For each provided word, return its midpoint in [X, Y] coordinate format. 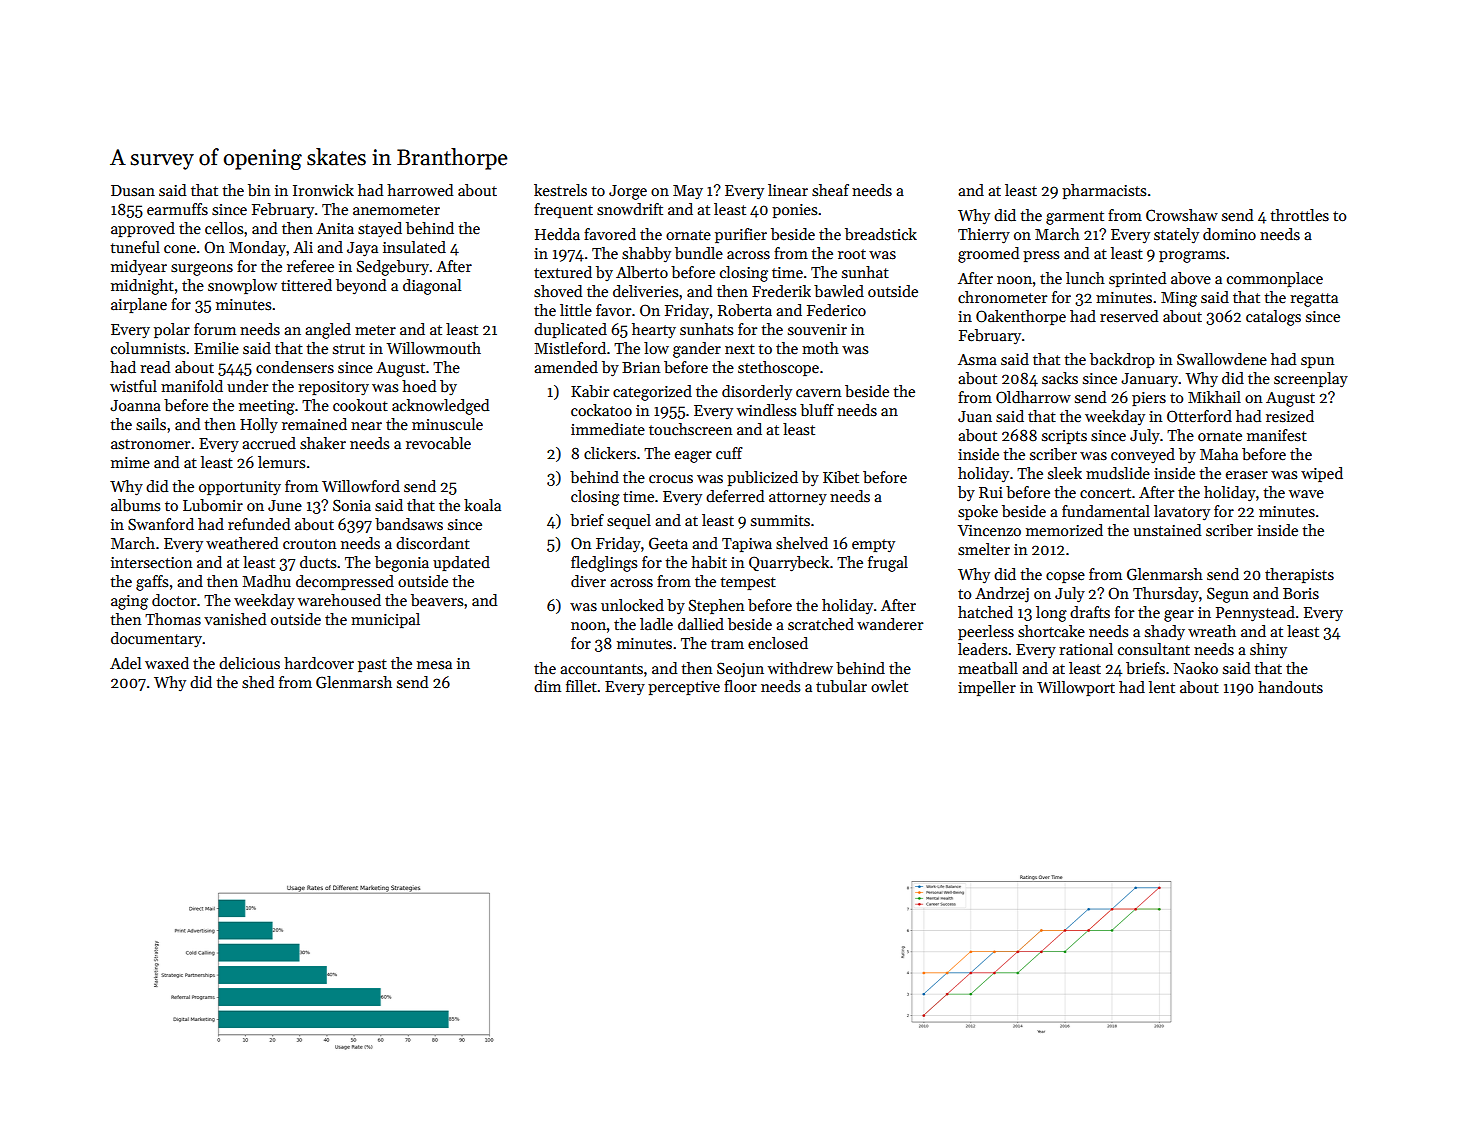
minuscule [447, 424]
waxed [167, 663]
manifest [1277, 435]
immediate [608, 429]
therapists [1299, 575]
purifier [741, 235]
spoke [978, 512]
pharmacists [1104, 191]
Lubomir [213, 505]
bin [259, 190]
